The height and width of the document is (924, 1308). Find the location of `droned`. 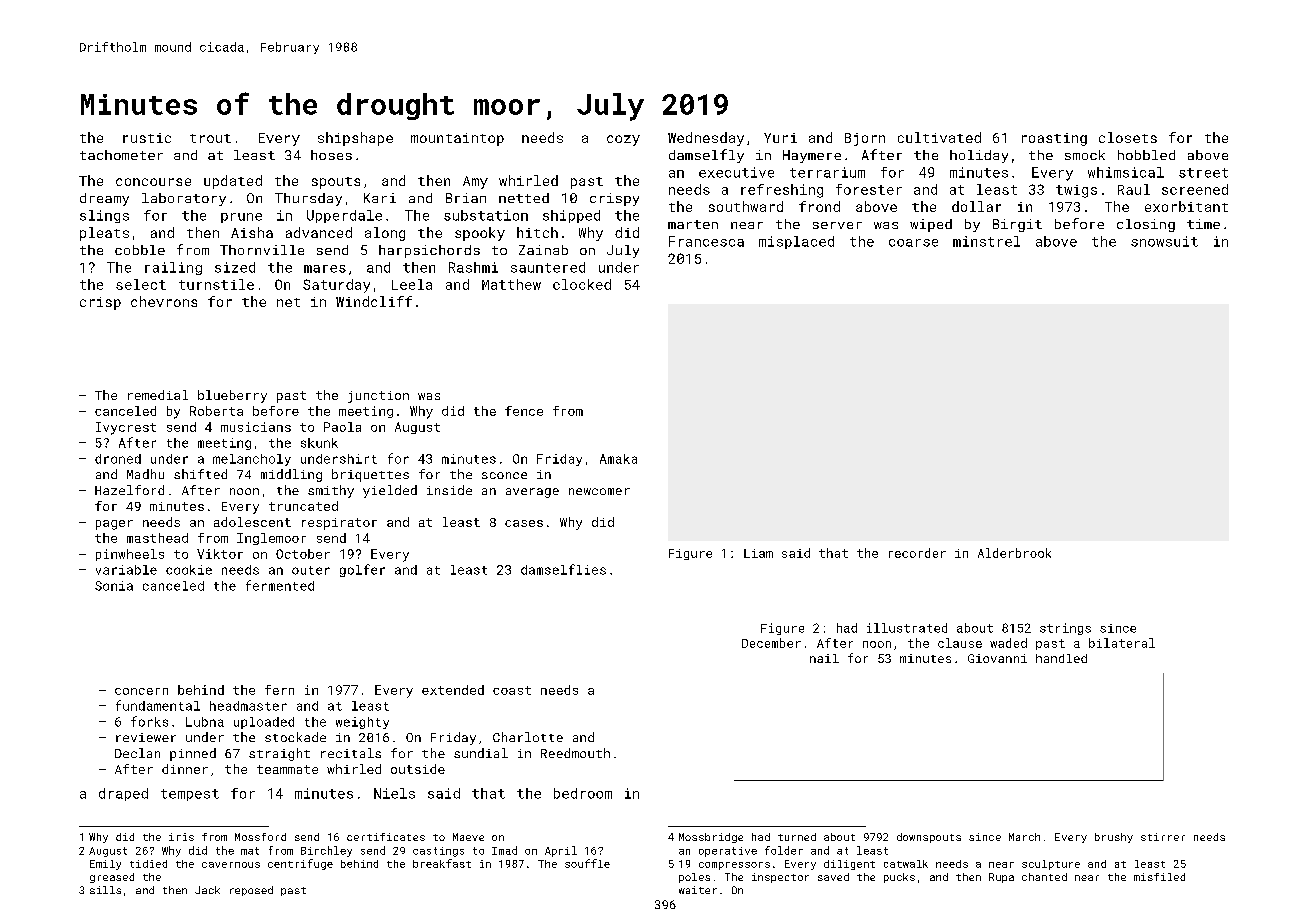

droned is located at coordinates (118, 459).
